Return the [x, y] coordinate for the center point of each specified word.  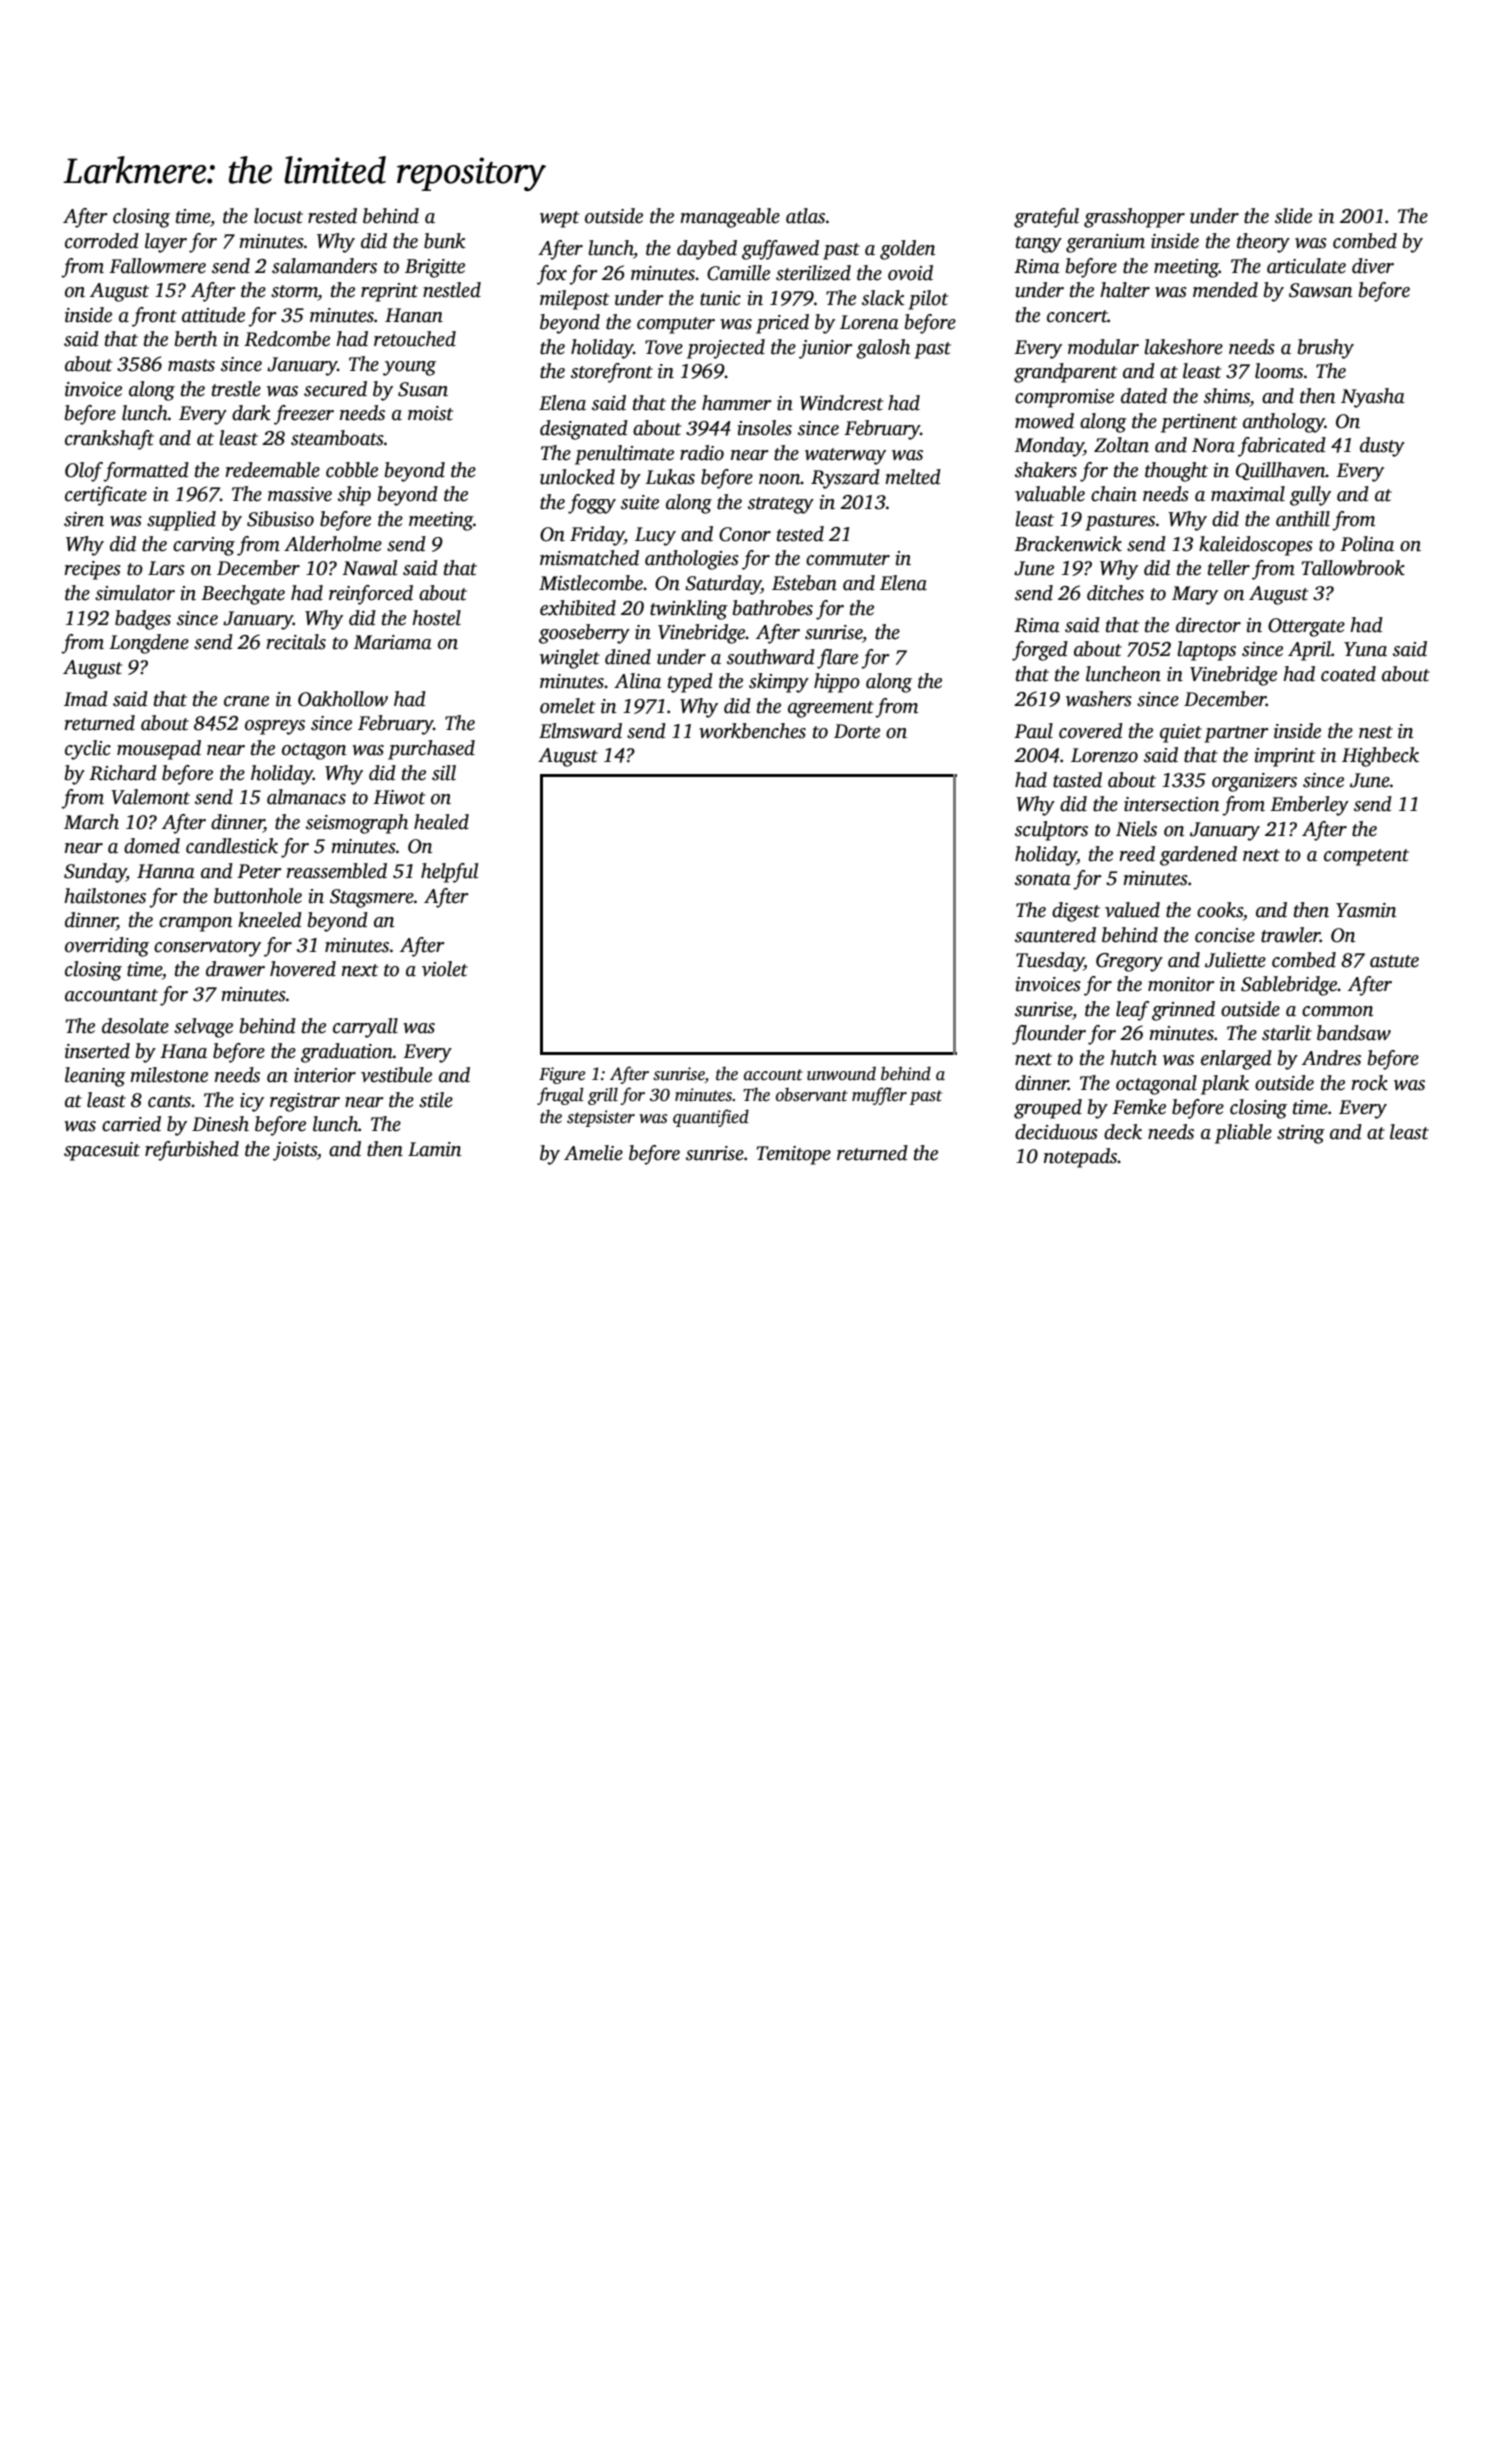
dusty [1382, 447]
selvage [203, 1028]
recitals [296, 642]
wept [559, 219]
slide [1293, 216]
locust [278, 216]
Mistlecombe [591, 583]
